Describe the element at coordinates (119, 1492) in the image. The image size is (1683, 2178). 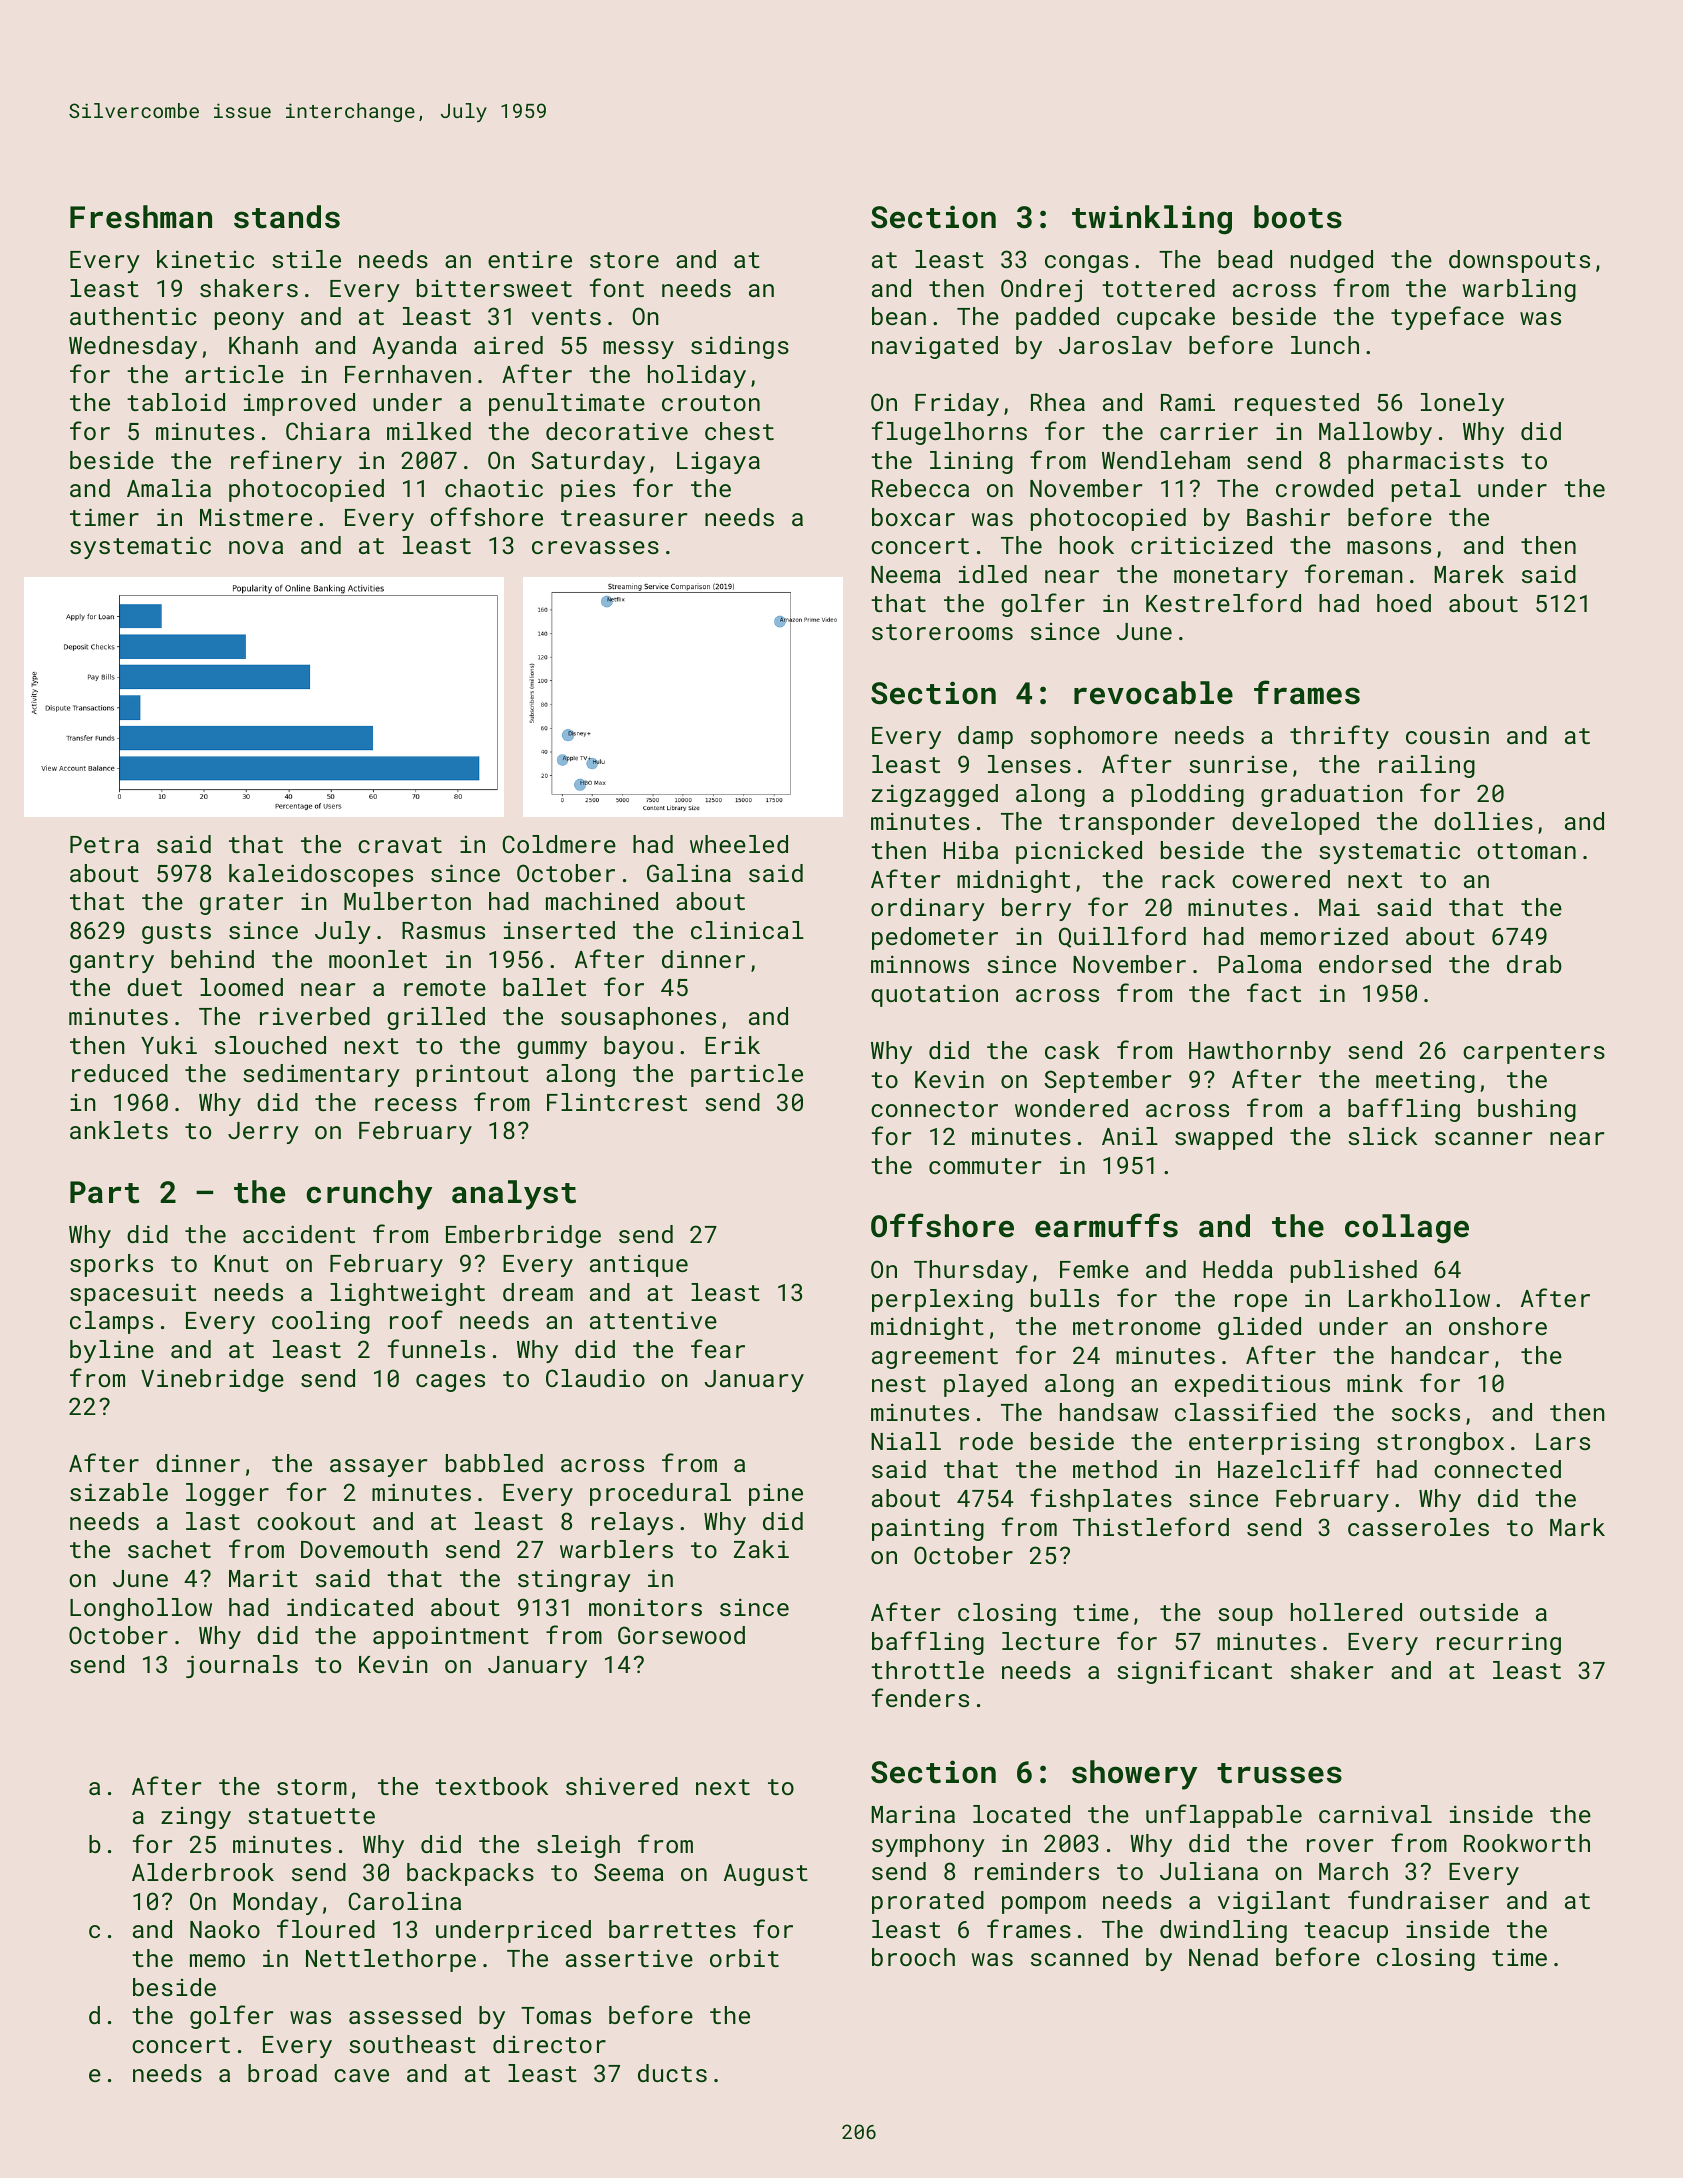
I see `sizable` at that location.
